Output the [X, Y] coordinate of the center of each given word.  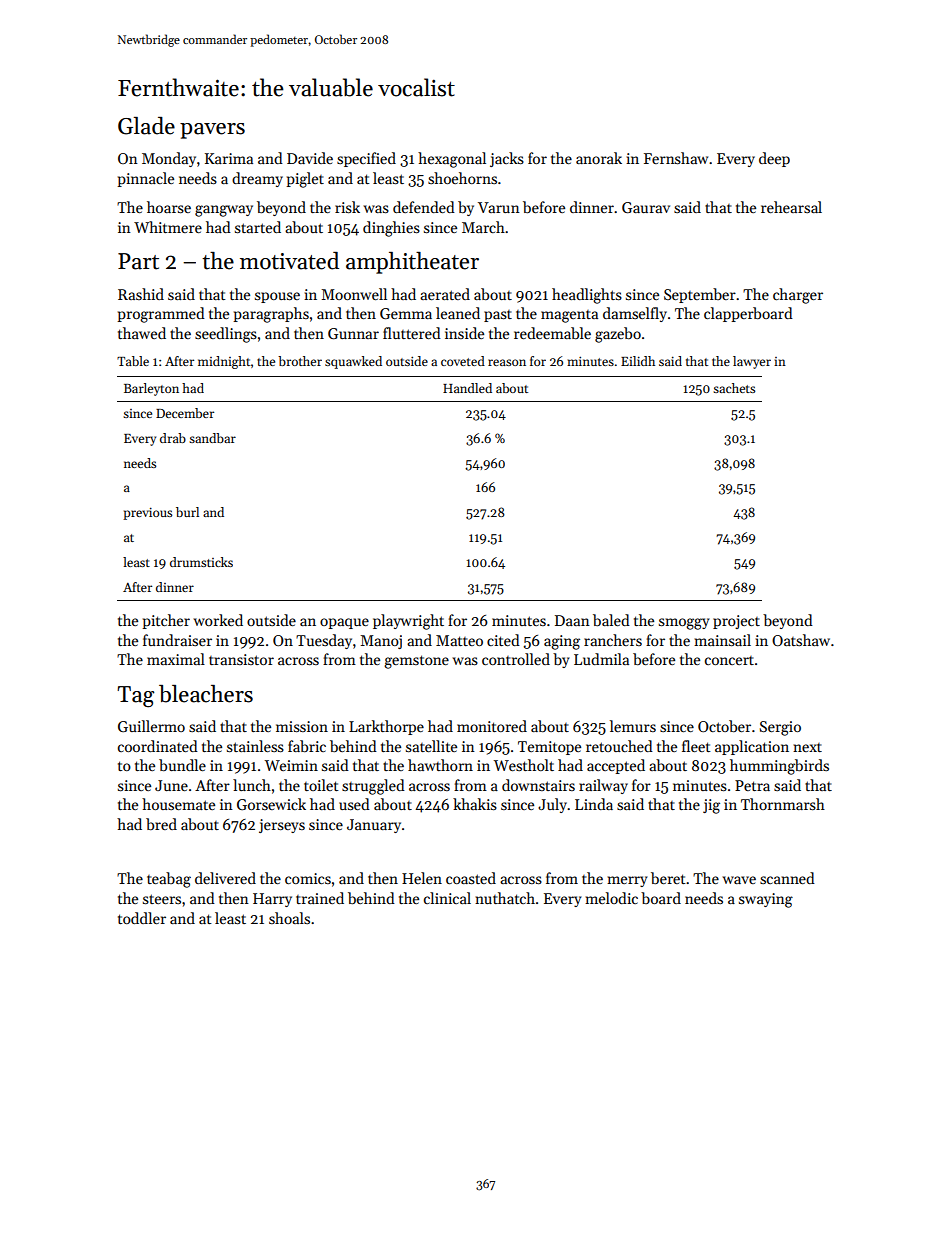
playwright [408, 622]
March [483, 227]
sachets [734, 388]
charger [798, 296]
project [736, 622]
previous [147, 513]
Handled [467, 388]
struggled [373, 787]
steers [162, 899]
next [807, 747]
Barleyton [151, 389]
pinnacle [145, 179]
